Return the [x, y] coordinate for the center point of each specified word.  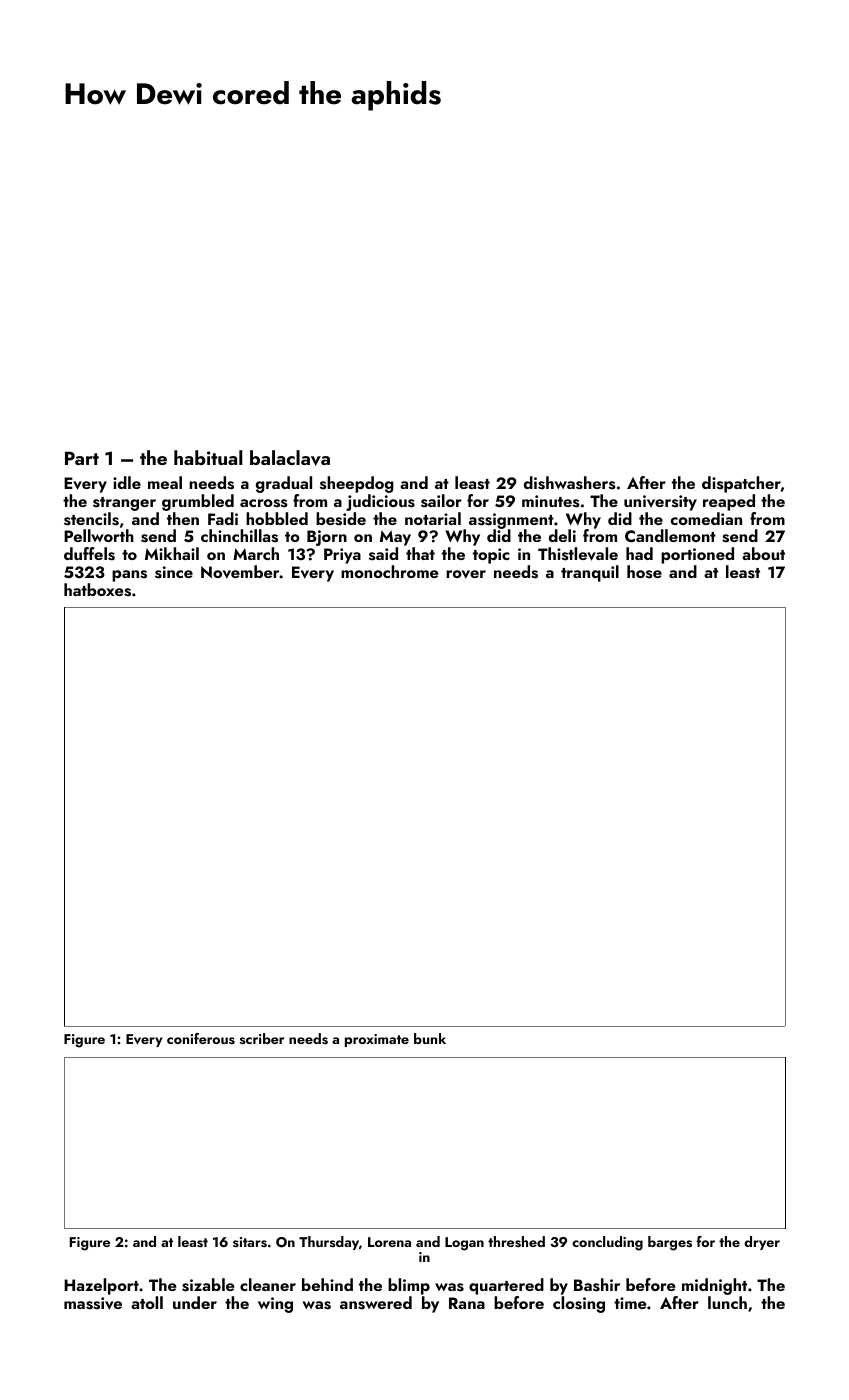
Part [82, 458]
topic [491, 556]
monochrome [389, 571]
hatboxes [97, 590]
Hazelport [101, 1286]
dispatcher [741, 484]
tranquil [590, 573]
